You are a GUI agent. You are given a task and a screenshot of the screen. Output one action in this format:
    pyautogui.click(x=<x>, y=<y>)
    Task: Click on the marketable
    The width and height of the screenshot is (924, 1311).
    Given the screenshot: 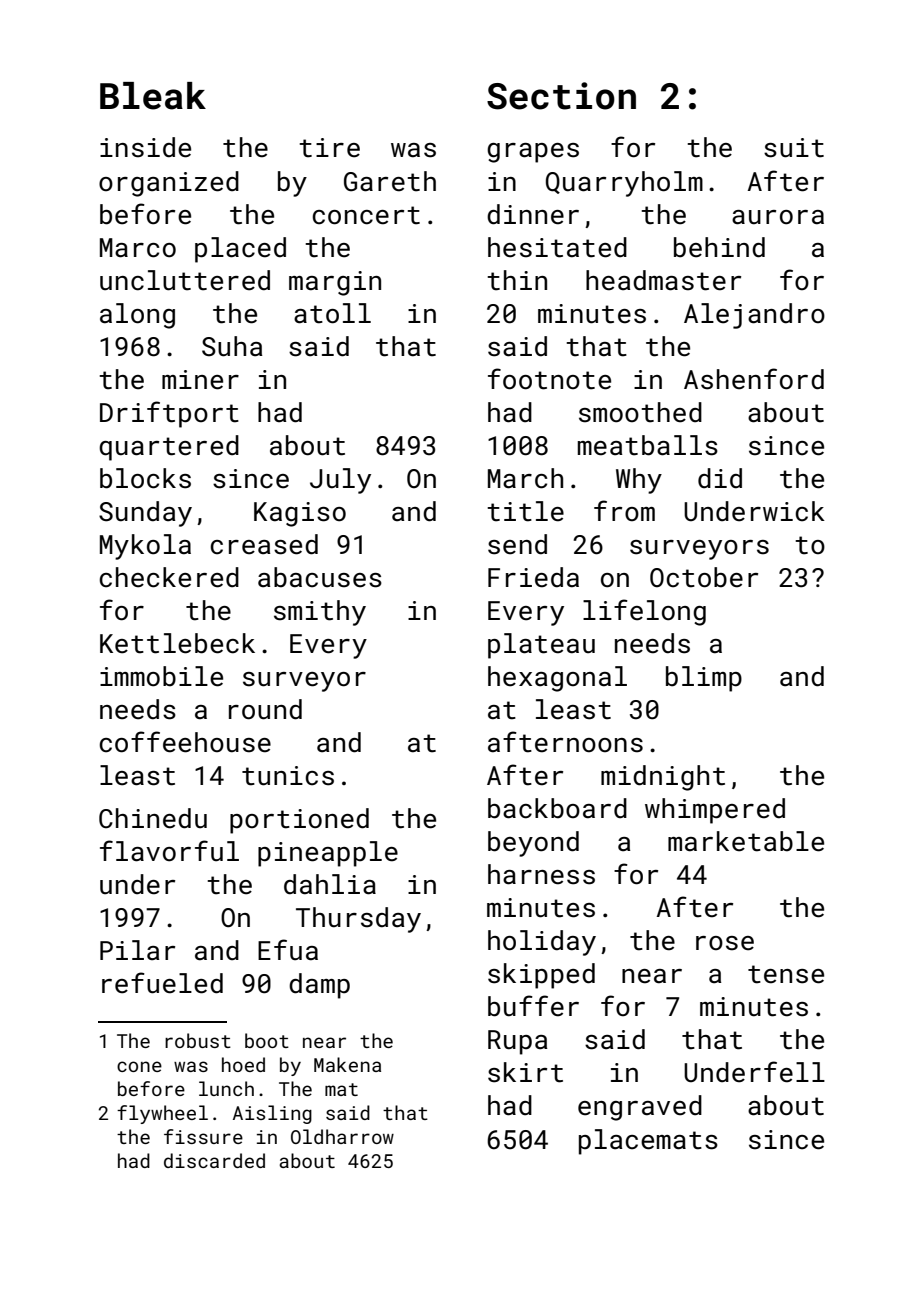 What is the action you would take?
    pyautogui.click(x=746, y=841)
